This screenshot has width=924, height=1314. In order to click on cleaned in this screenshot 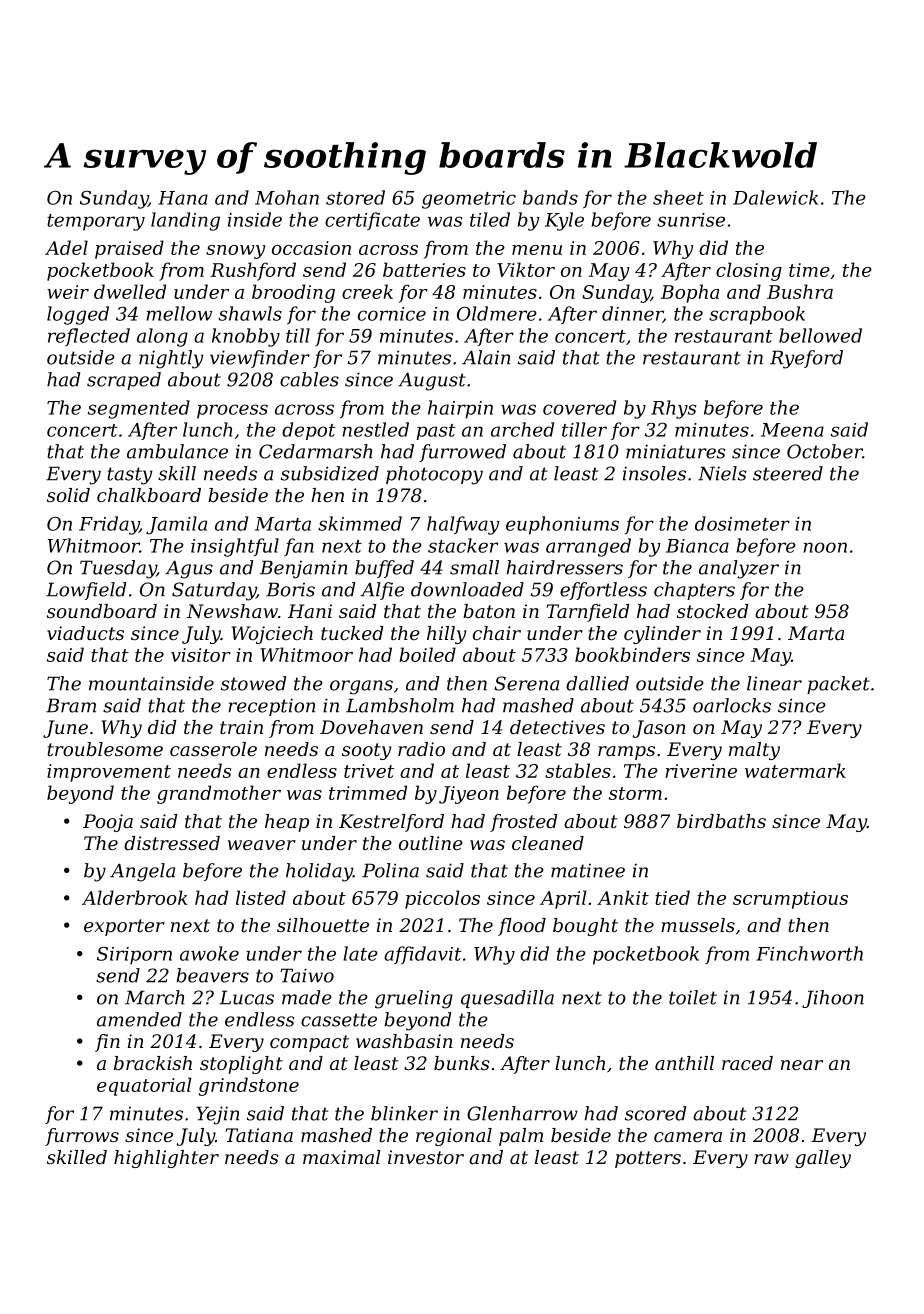, I will do `click(548, 843)`.
